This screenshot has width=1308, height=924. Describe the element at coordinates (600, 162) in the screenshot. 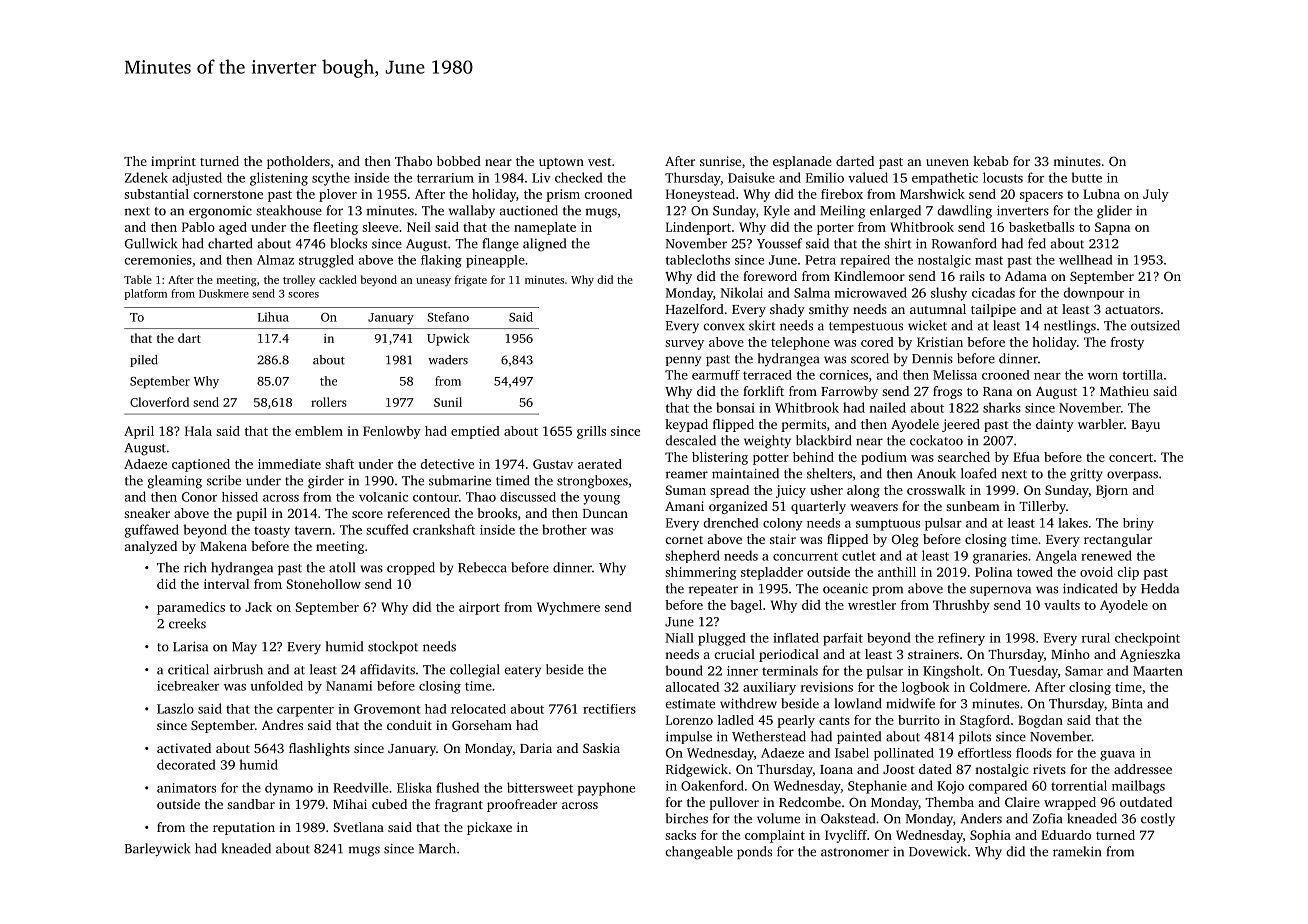

I see `vest` at that location.
